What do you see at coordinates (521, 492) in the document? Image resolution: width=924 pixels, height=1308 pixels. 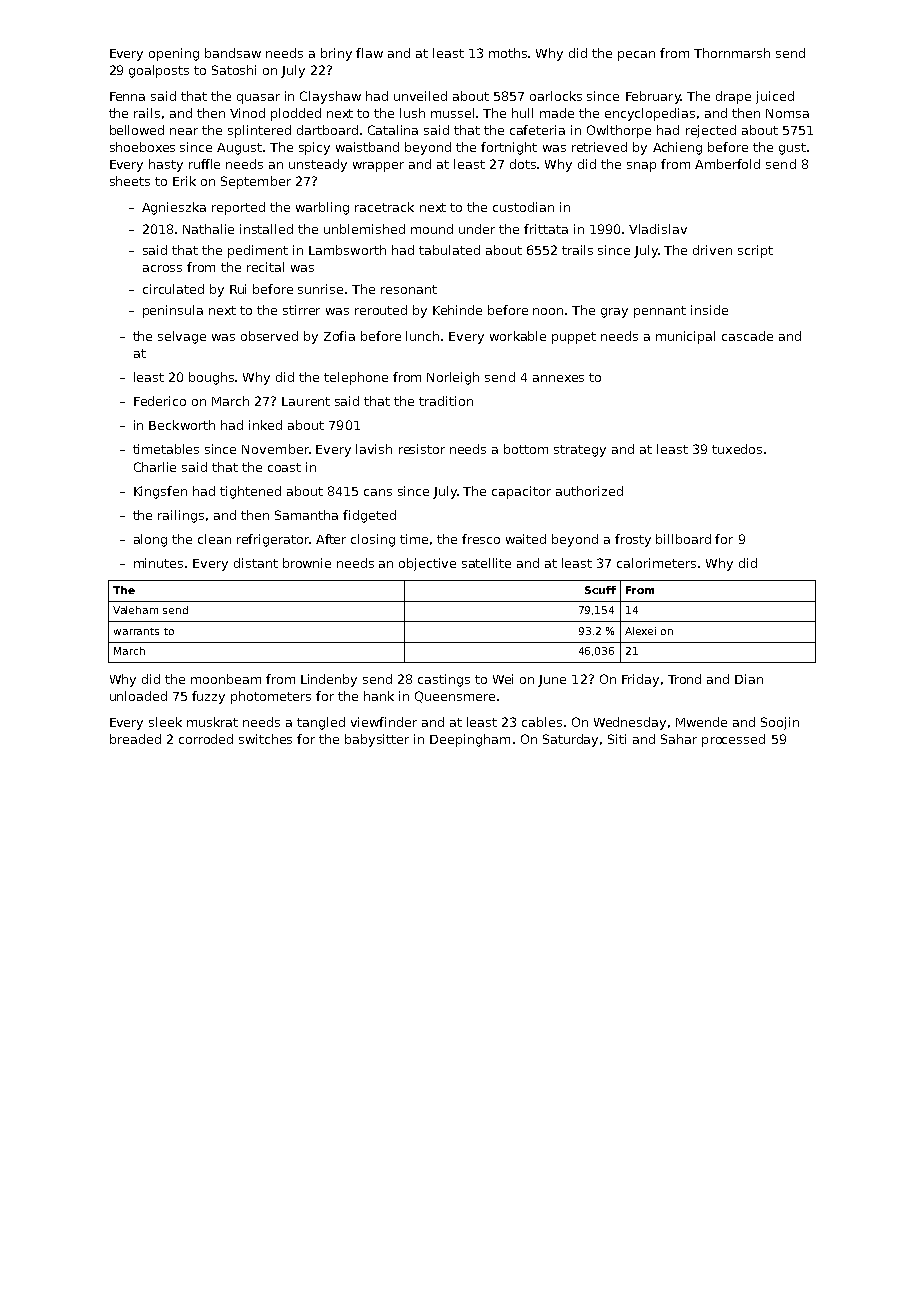 I see `capacitor` at bounding box center [521, 492].
